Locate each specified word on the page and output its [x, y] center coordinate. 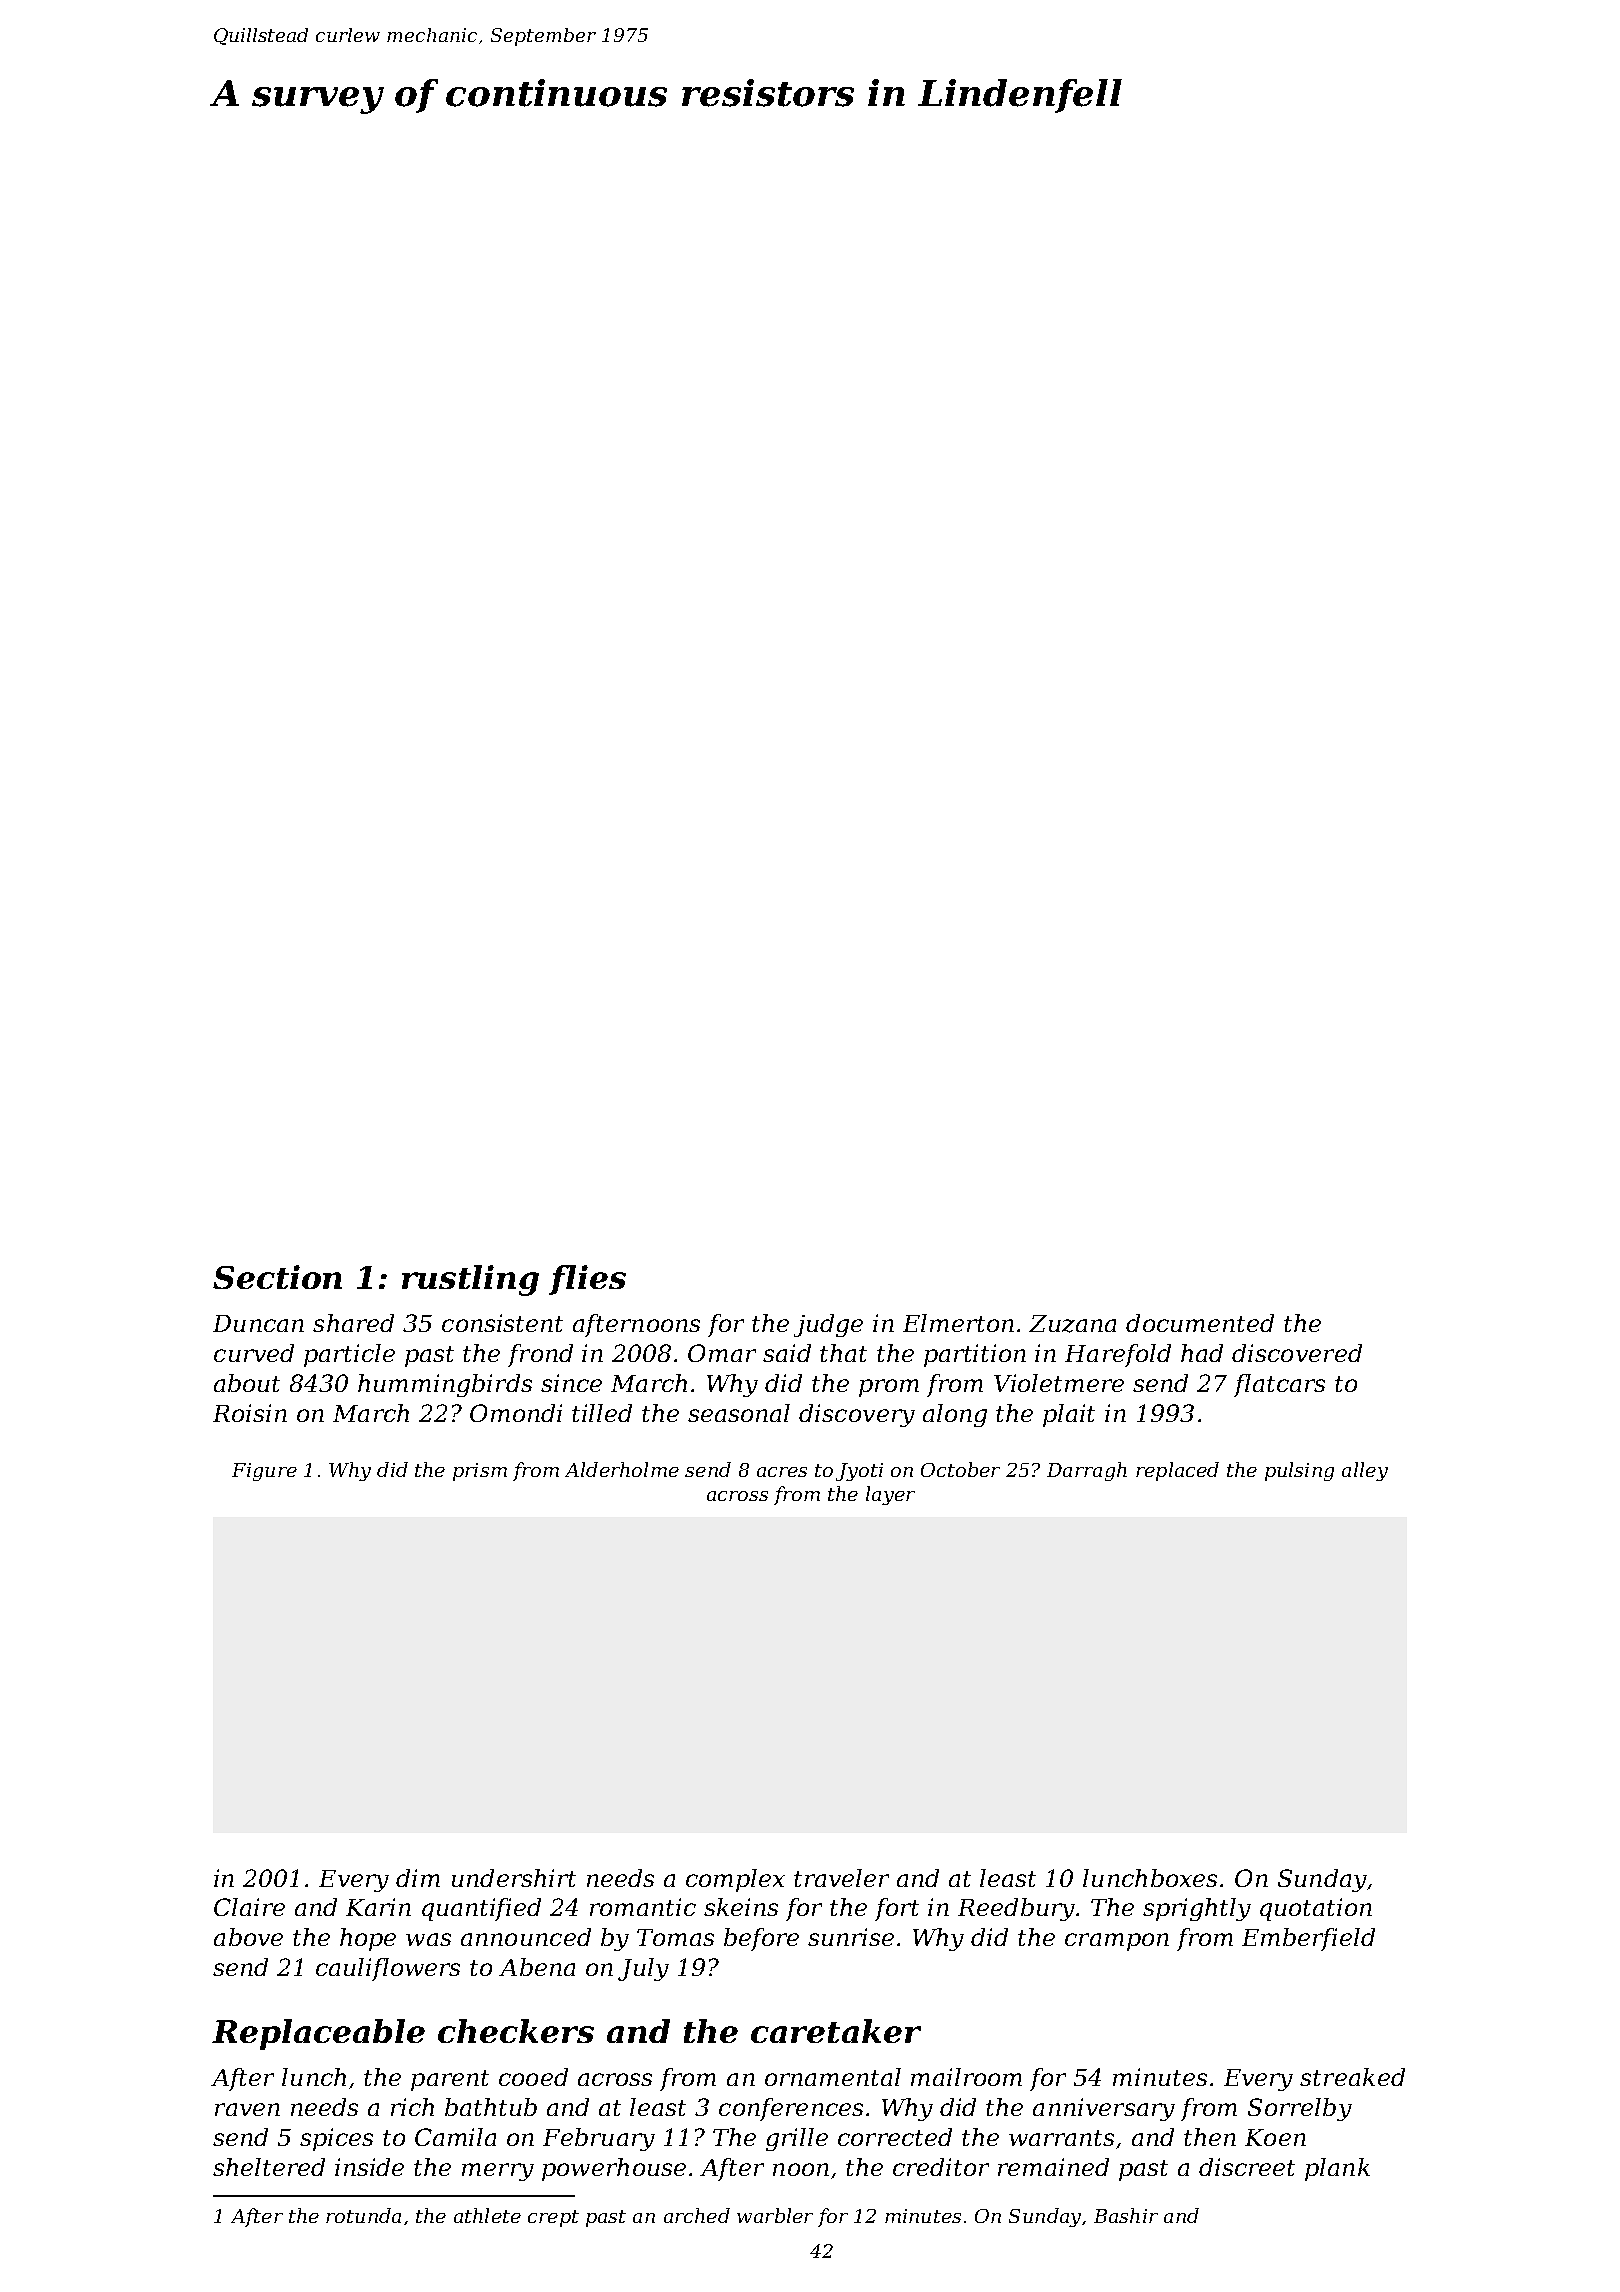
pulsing [1299, 1471]
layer [890, 1495]
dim [418, 1878]
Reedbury [1016, 1909]
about [247, 1383]
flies [587, 1280]
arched [697, 2215]
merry [498, 2172]
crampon [1117, 1942]
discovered [1297, 1353]
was [428, 1939]
